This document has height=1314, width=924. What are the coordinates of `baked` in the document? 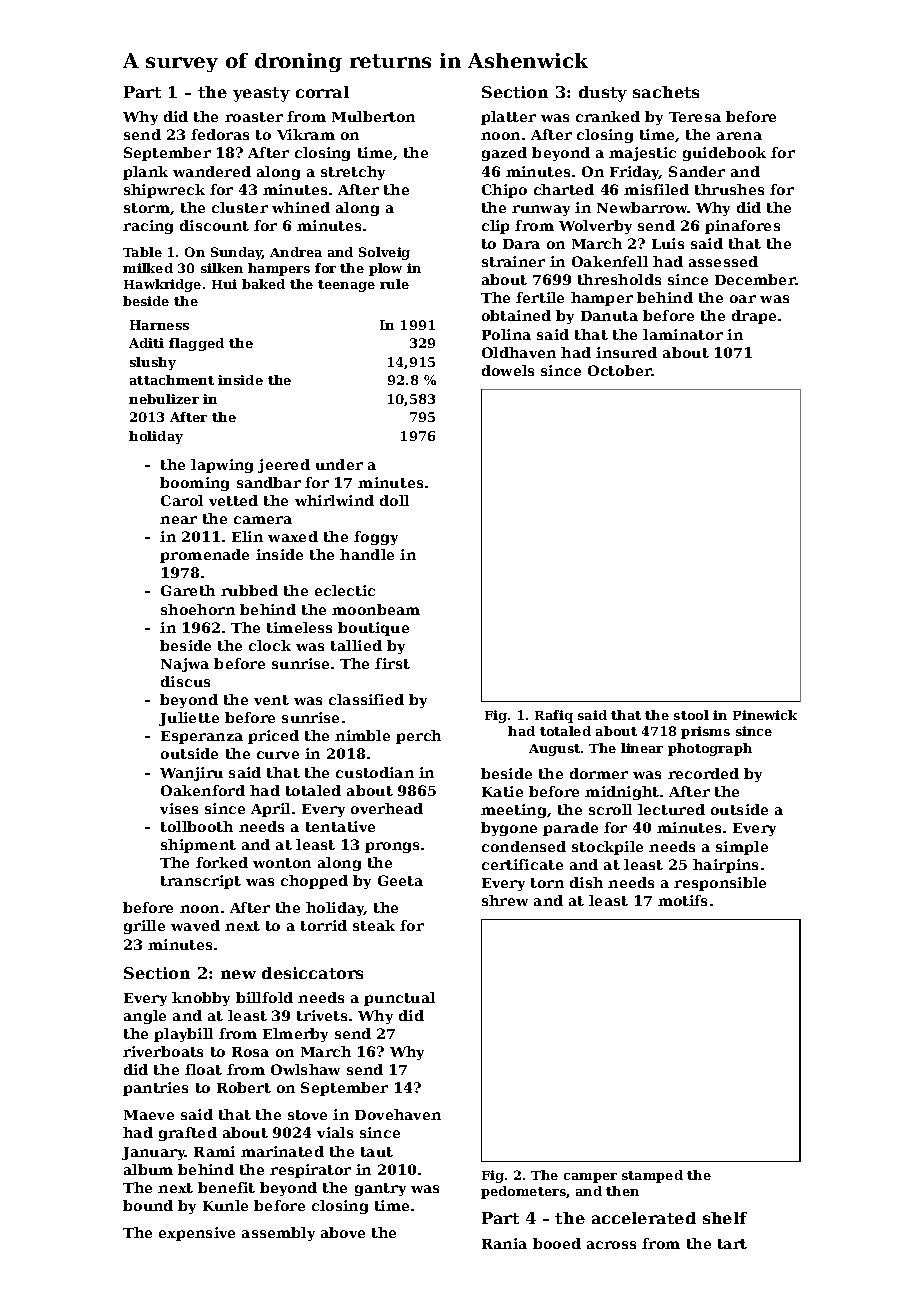 It's located at (263, 284).
